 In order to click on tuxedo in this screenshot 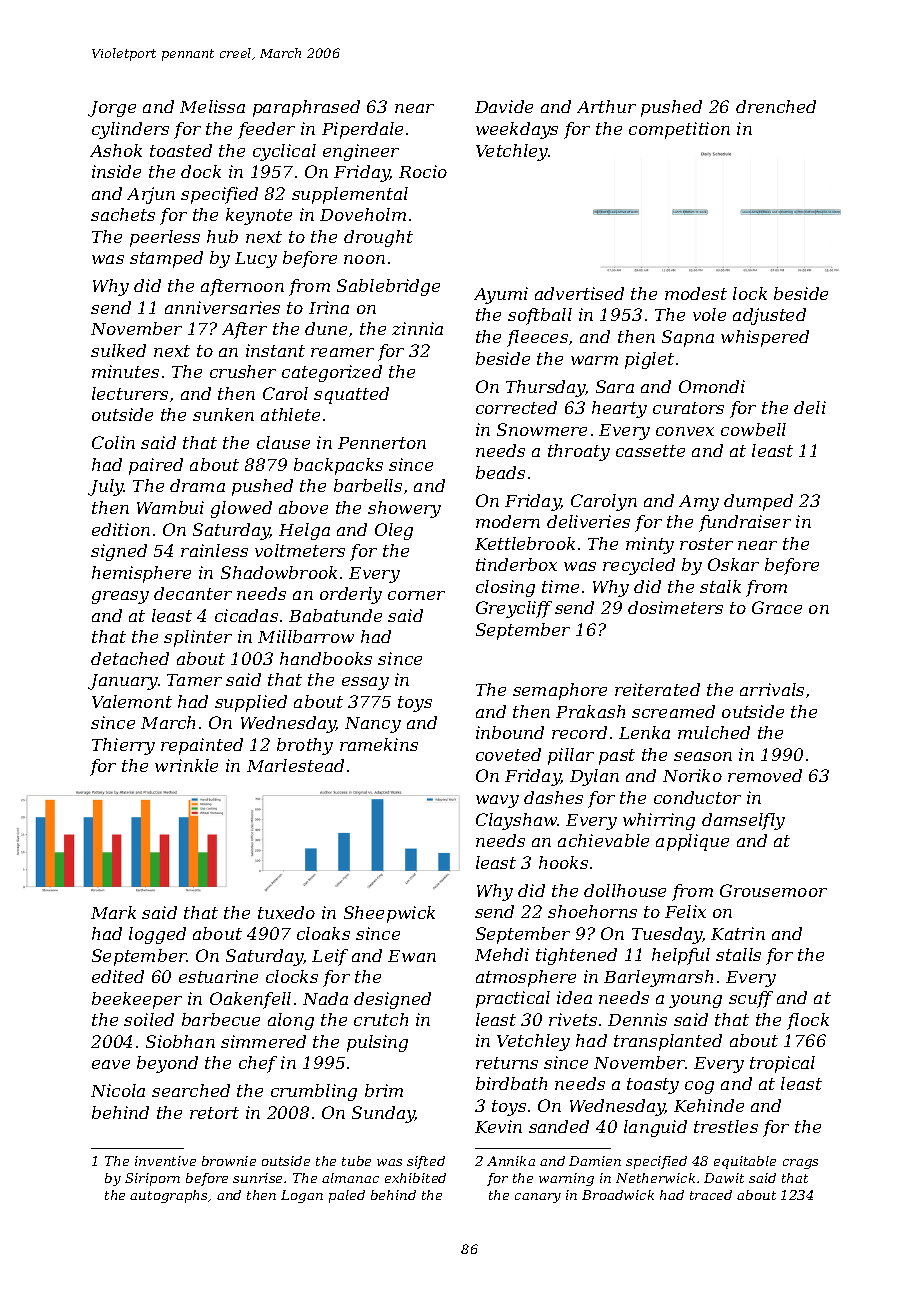, I will do `click(286, 912)`.
